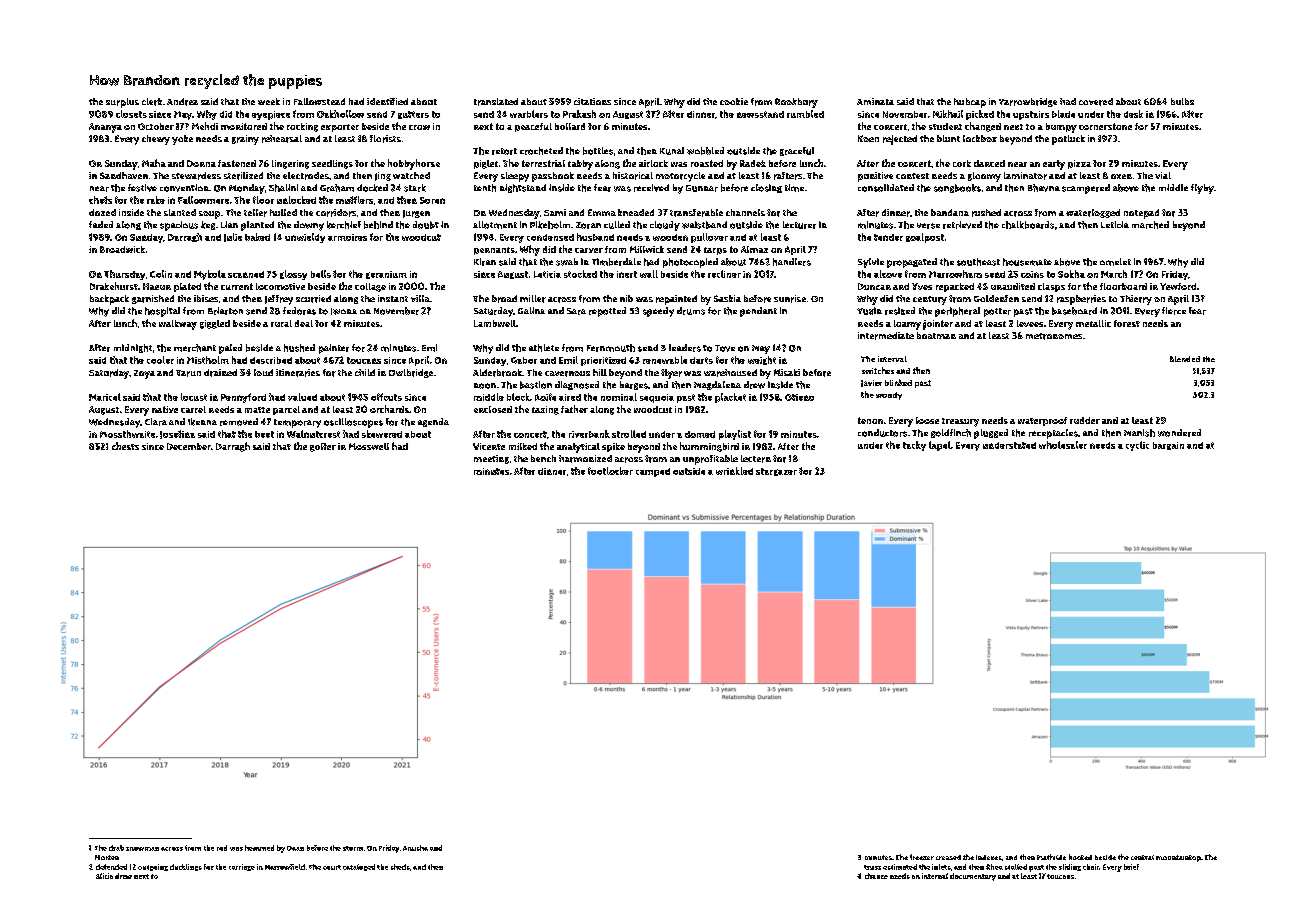 The width and height of the document is (1308, 924). What do you see at coordinates (415, 848) in the document?
I see `Anusha` at bounding box center [415, 848].
